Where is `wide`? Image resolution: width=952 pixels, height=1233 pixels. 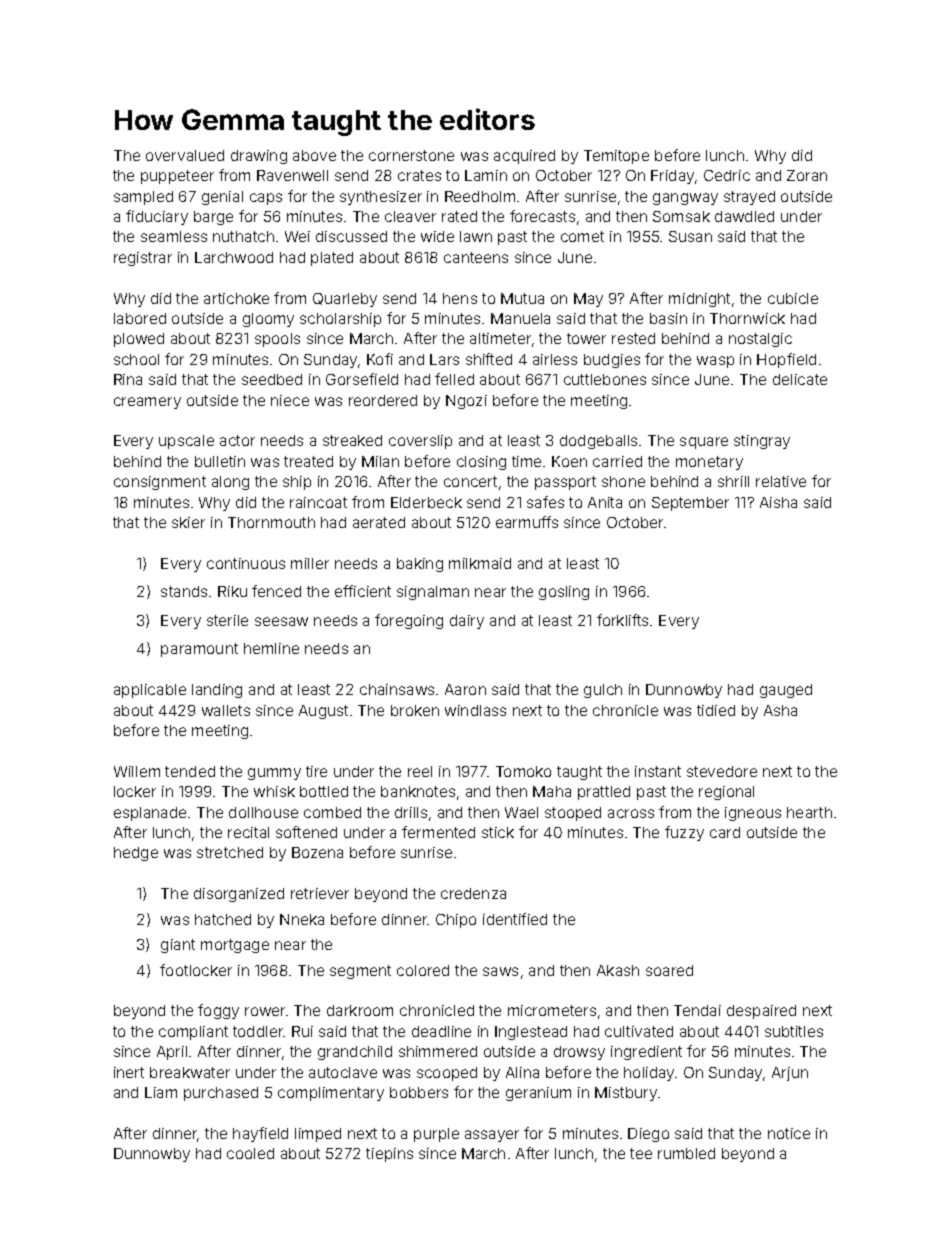
wide is located at coordinates (437, 236).
